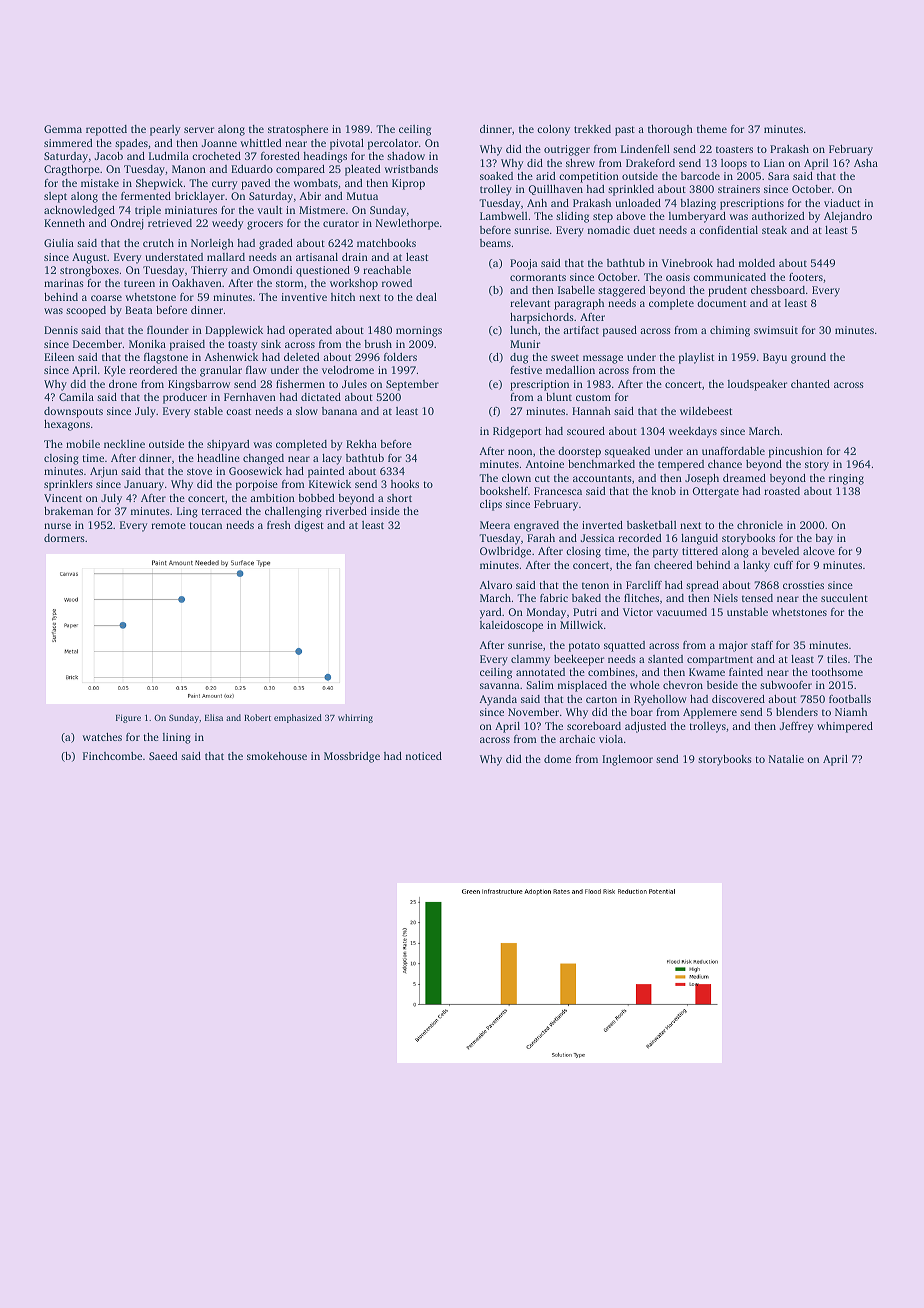 This document has height=1308, width=924. Describe the element at coordinates (256, 369) in the document. I see `flaw` at that location.
